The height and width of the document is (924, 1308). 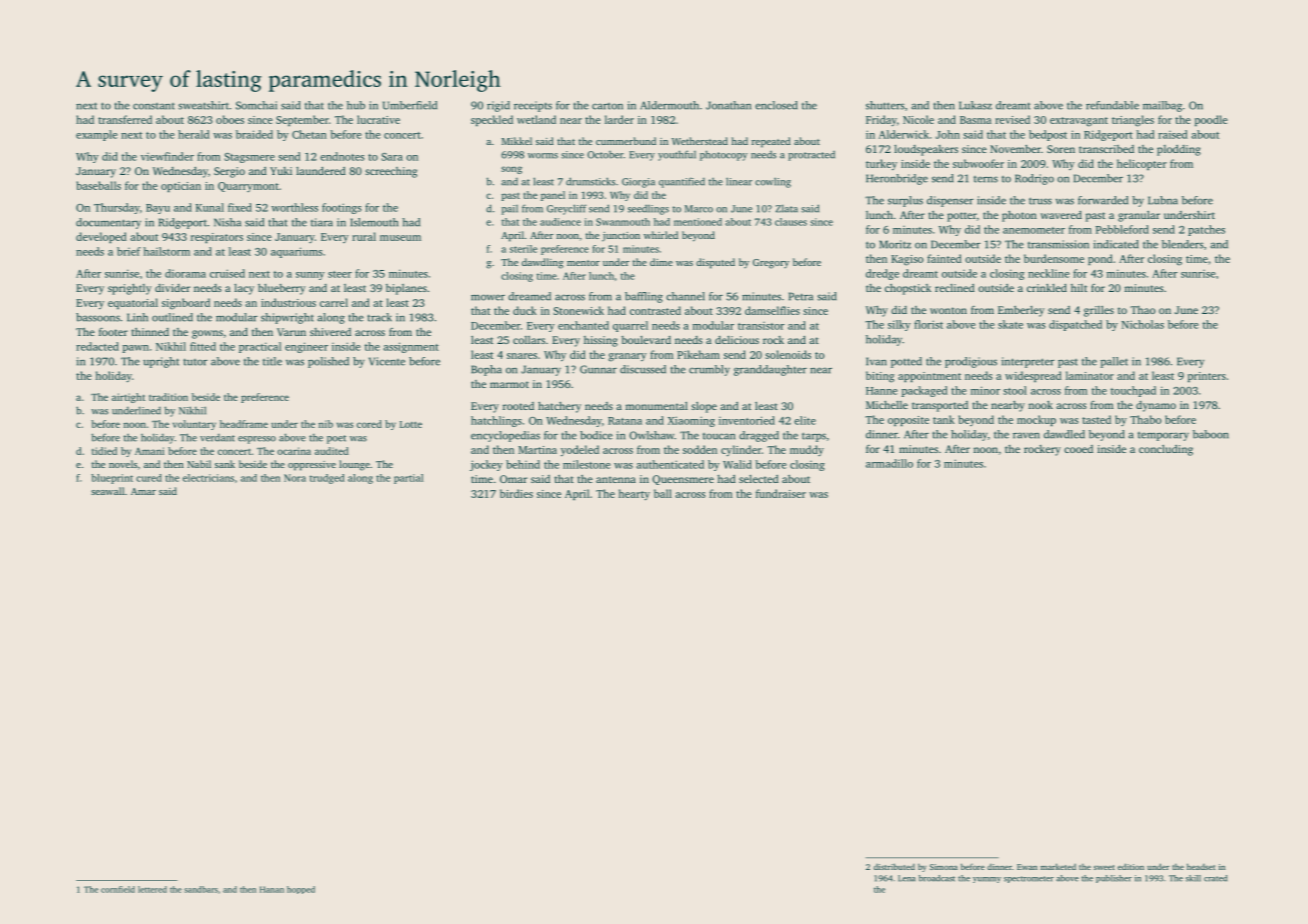 I want to click on trudged, so click(x=327, y=479).
